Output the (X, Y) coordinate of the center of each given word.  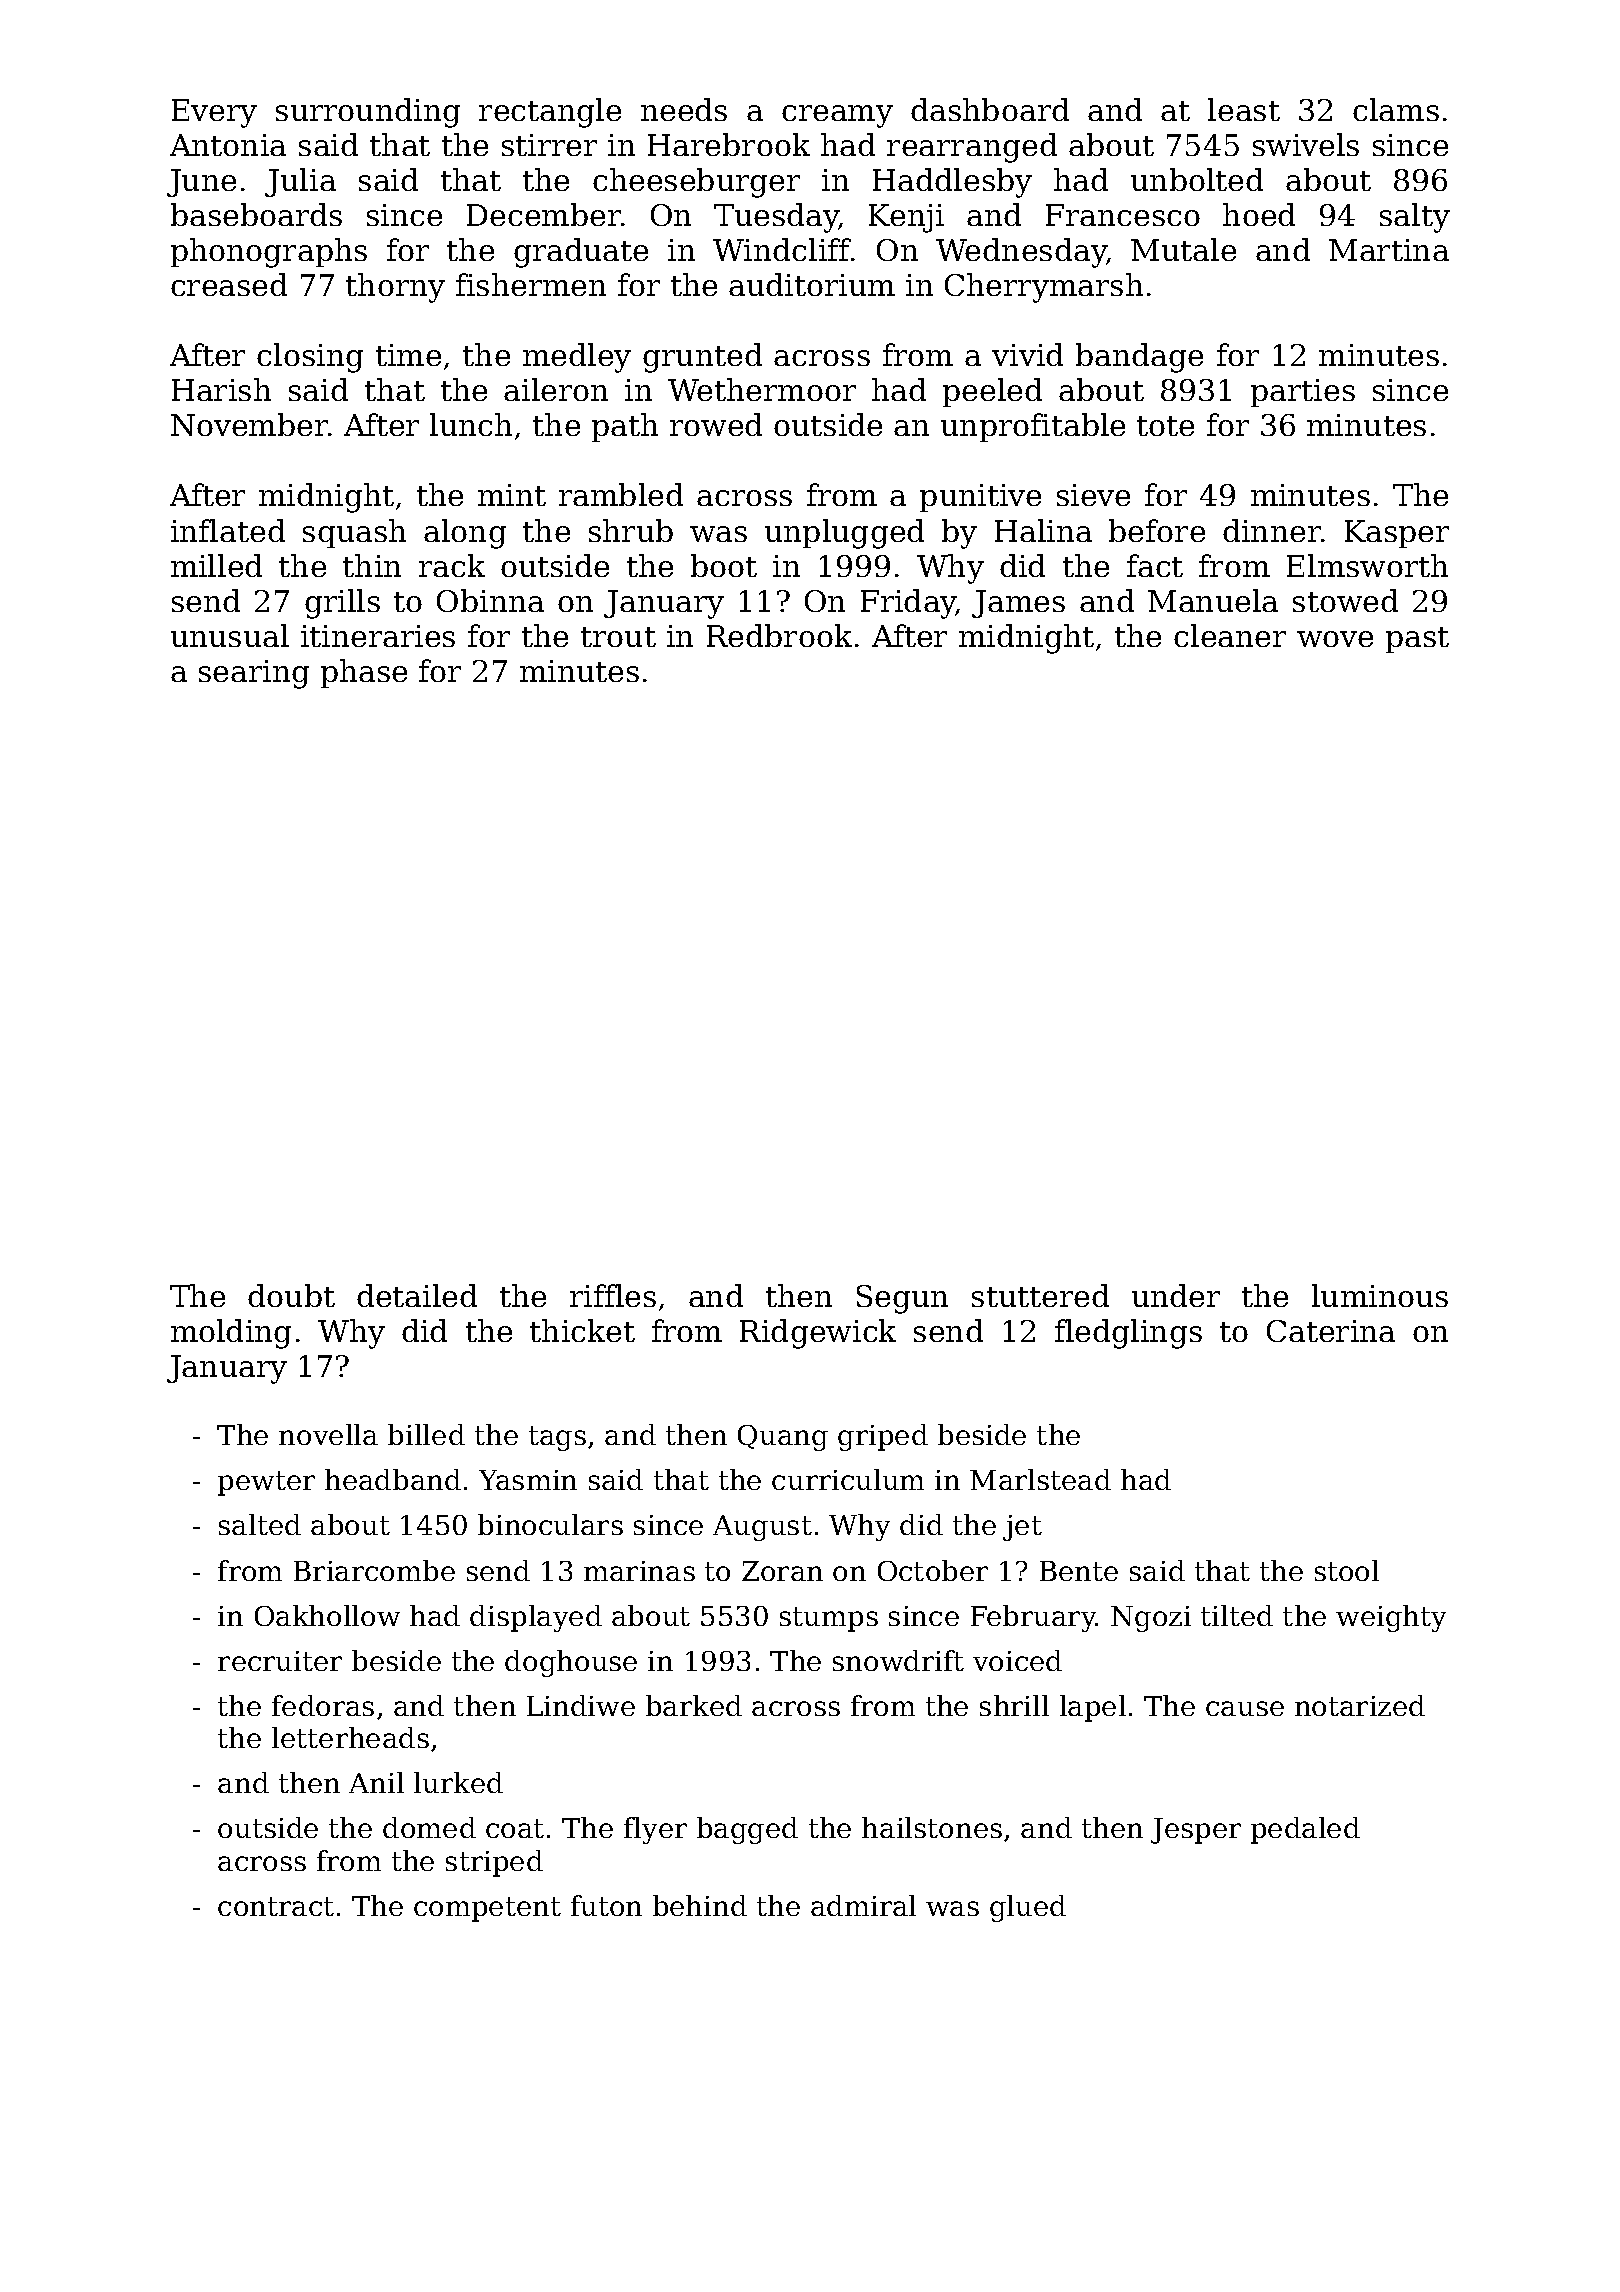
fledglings (1128, 1334)
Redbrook (779, 635)
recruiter (280, 1661)
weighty (1391, 1618)
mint (512, 495)
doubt (291, 1295)
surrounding (368, 113)
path (625, 427)
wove (1335, 639)
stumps (829, 1619)
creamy (837, 116)
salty (1415, 218)
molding (231, 1334)
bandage (1139, 358)
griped (883, 1437)
